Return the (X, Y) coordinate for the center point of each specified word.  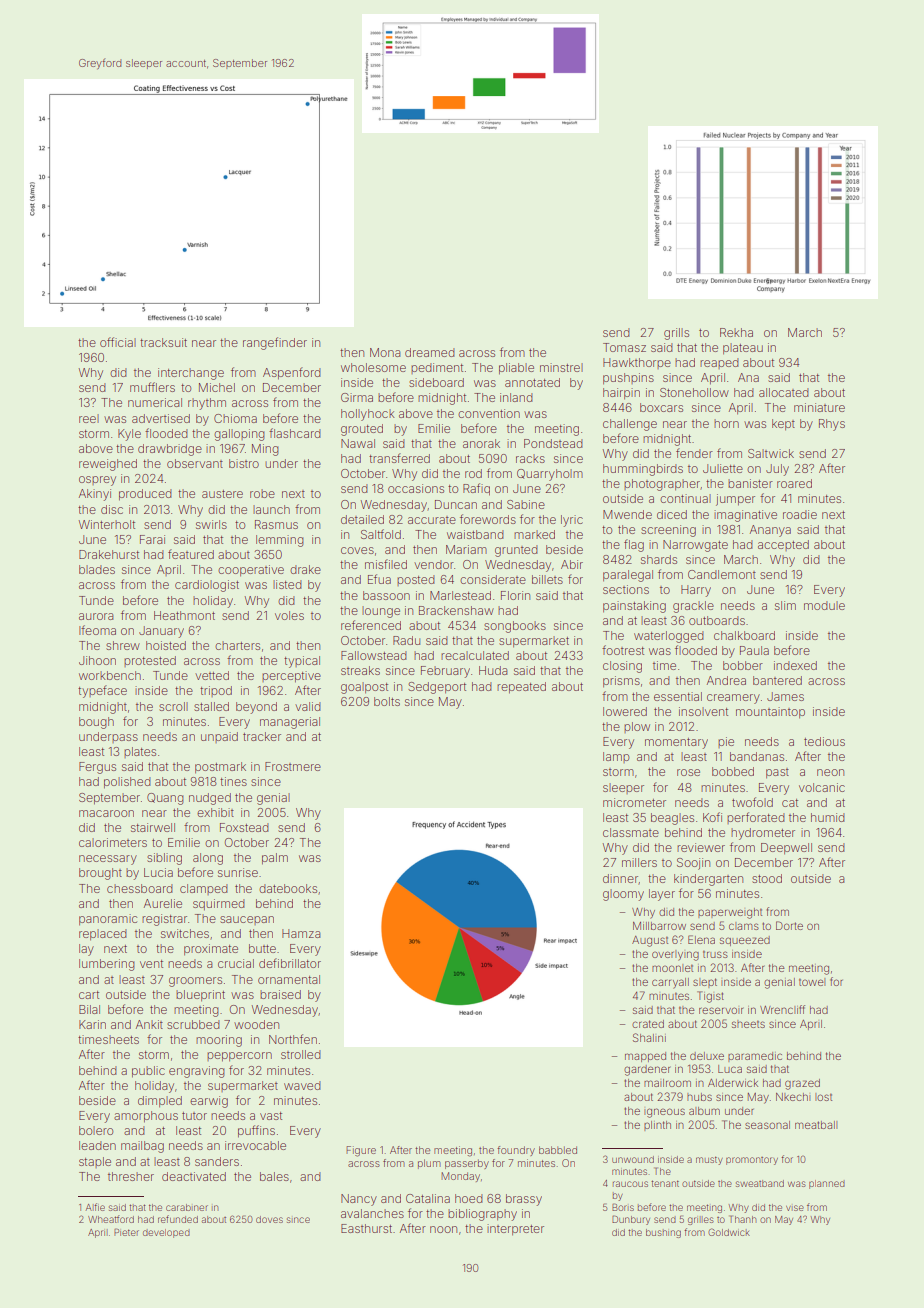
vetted (212, 675)
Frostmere (293, 766)
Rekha (736, 332)
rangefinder (275, 343)
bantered (777, 680)
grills (676, 334)
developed (166, 1233)
